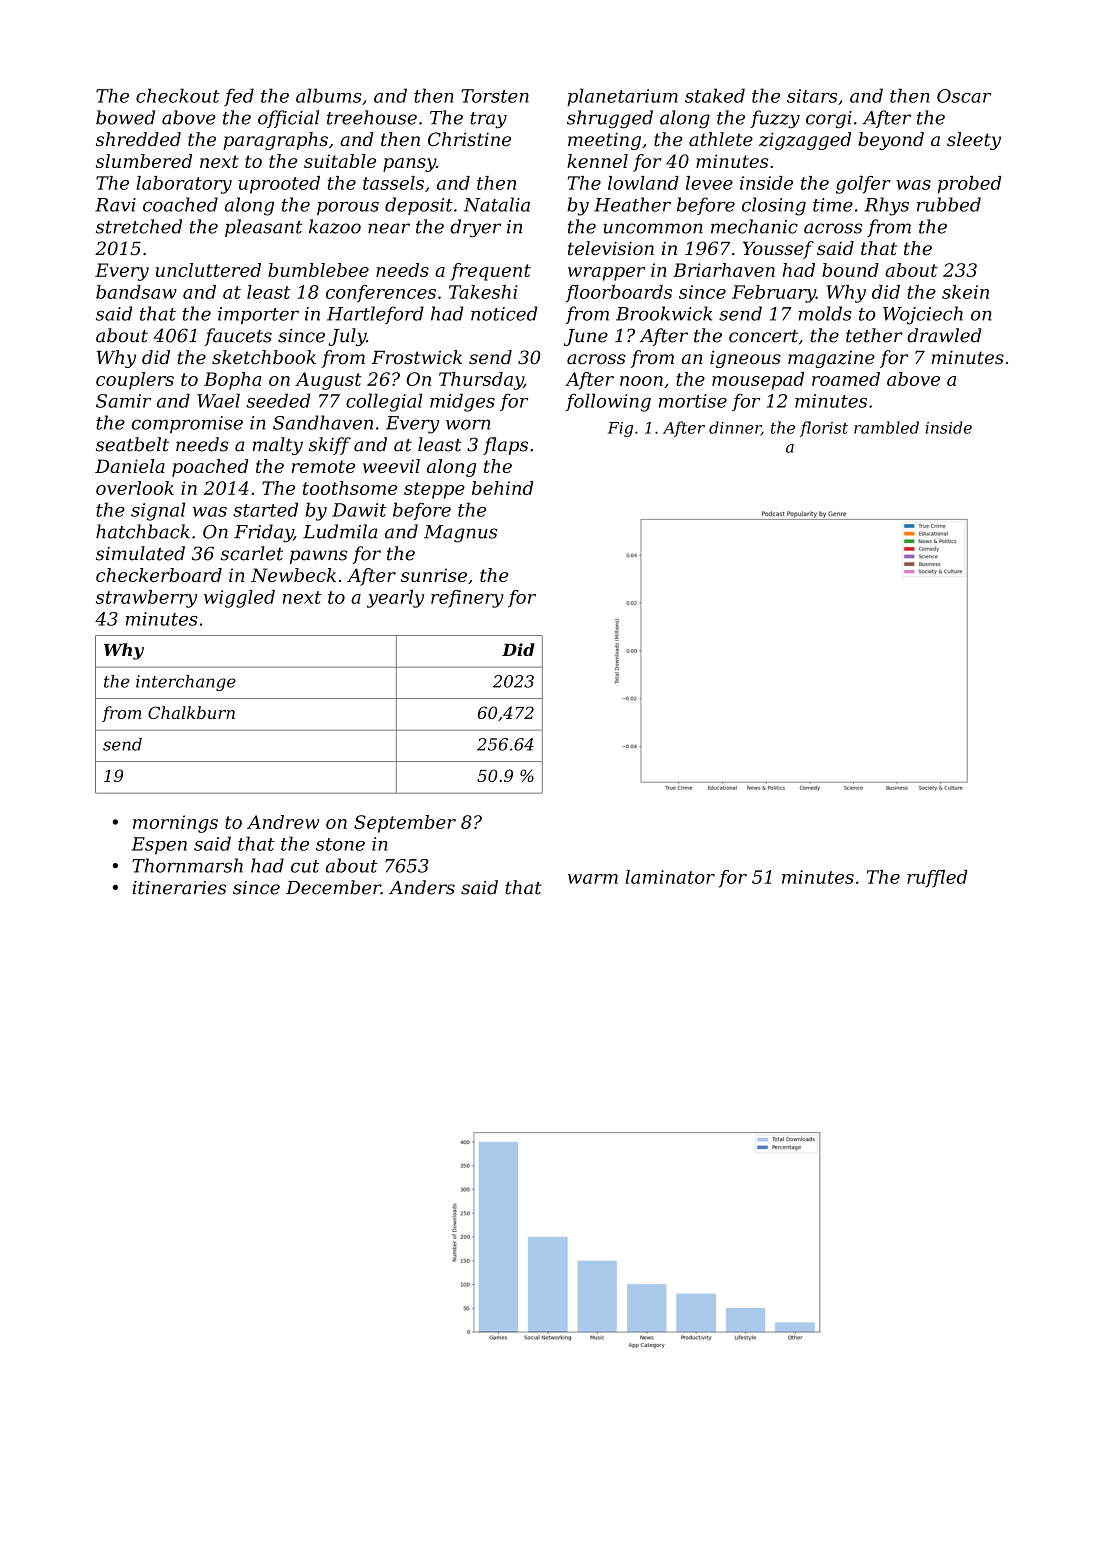 This document has height=1568, width=1109. Describe the element at coordinates (886, 427) in the document. I see `rambled` at that location.
